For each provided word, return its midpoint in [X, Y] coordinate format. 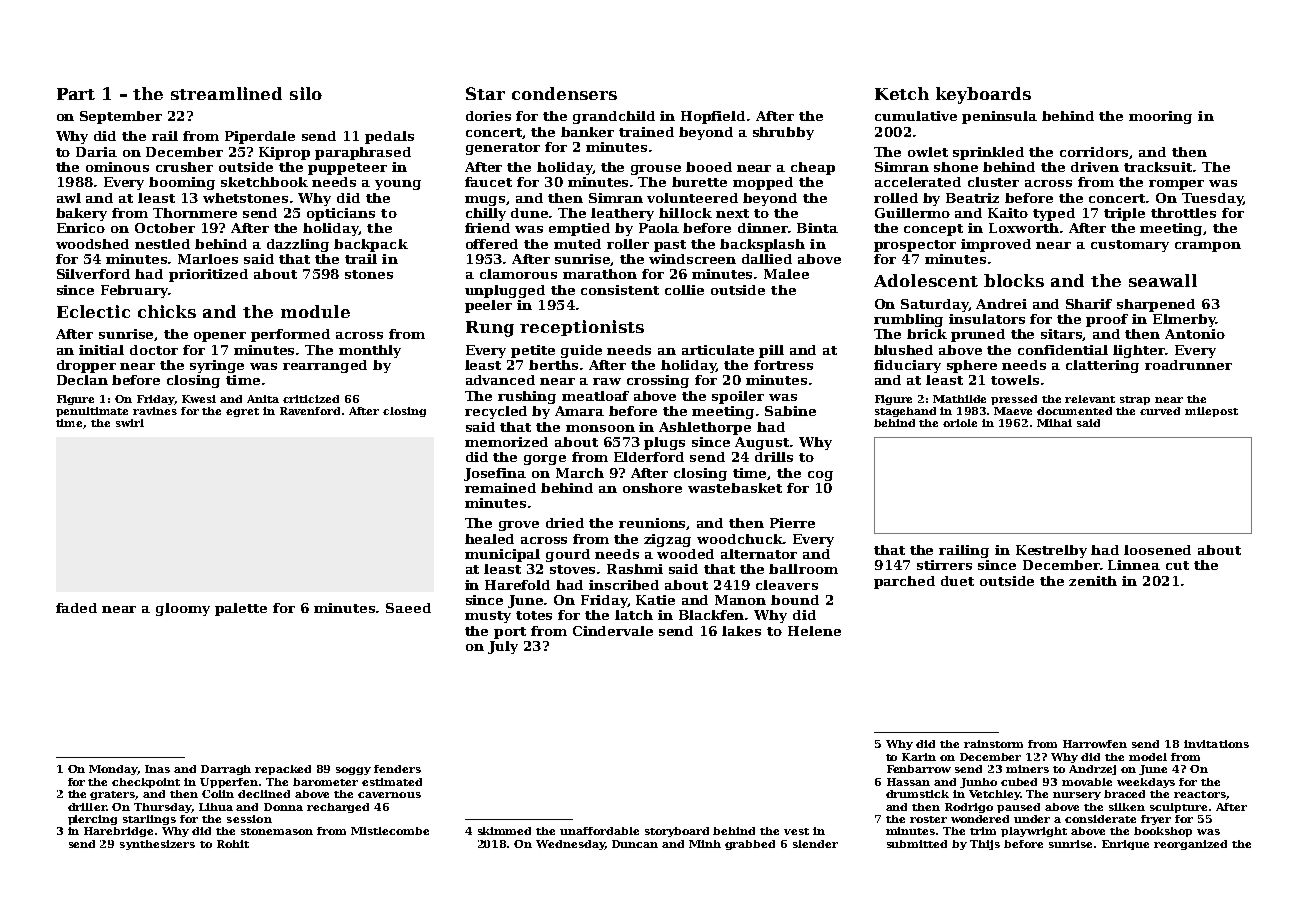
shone [956, 167]
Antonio [1195, 334]
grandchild [614, 117]
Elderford [649, 457]
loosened [1157, 550]
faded [76, 608]
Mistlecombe [390, 831]
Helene [814, 631]
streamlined [226, 93]
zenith [1093, 581]
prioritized [208, 275]
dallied [767, 259]
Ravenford [310, 411]
